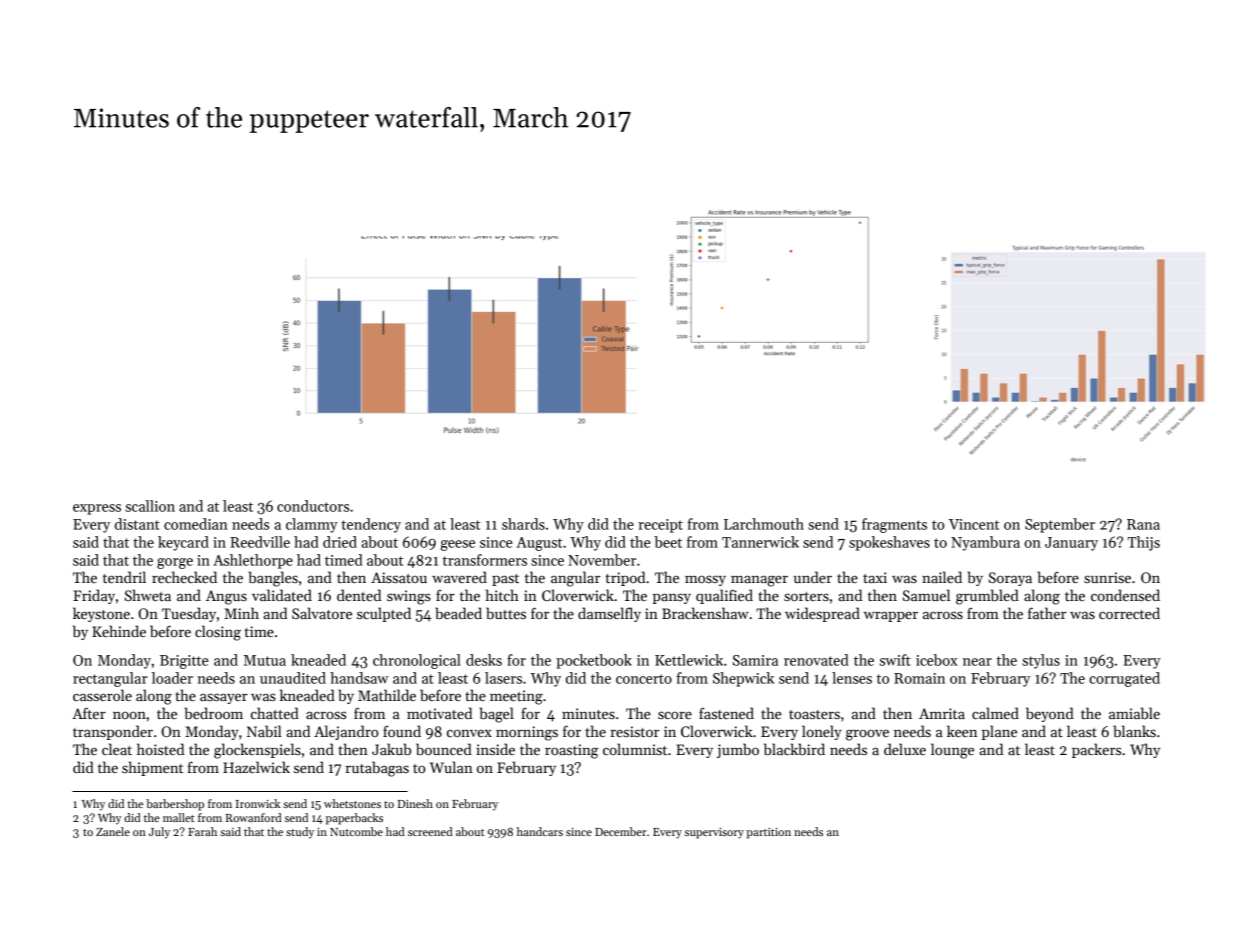  I want to click on scallion, so click(150, 506).
